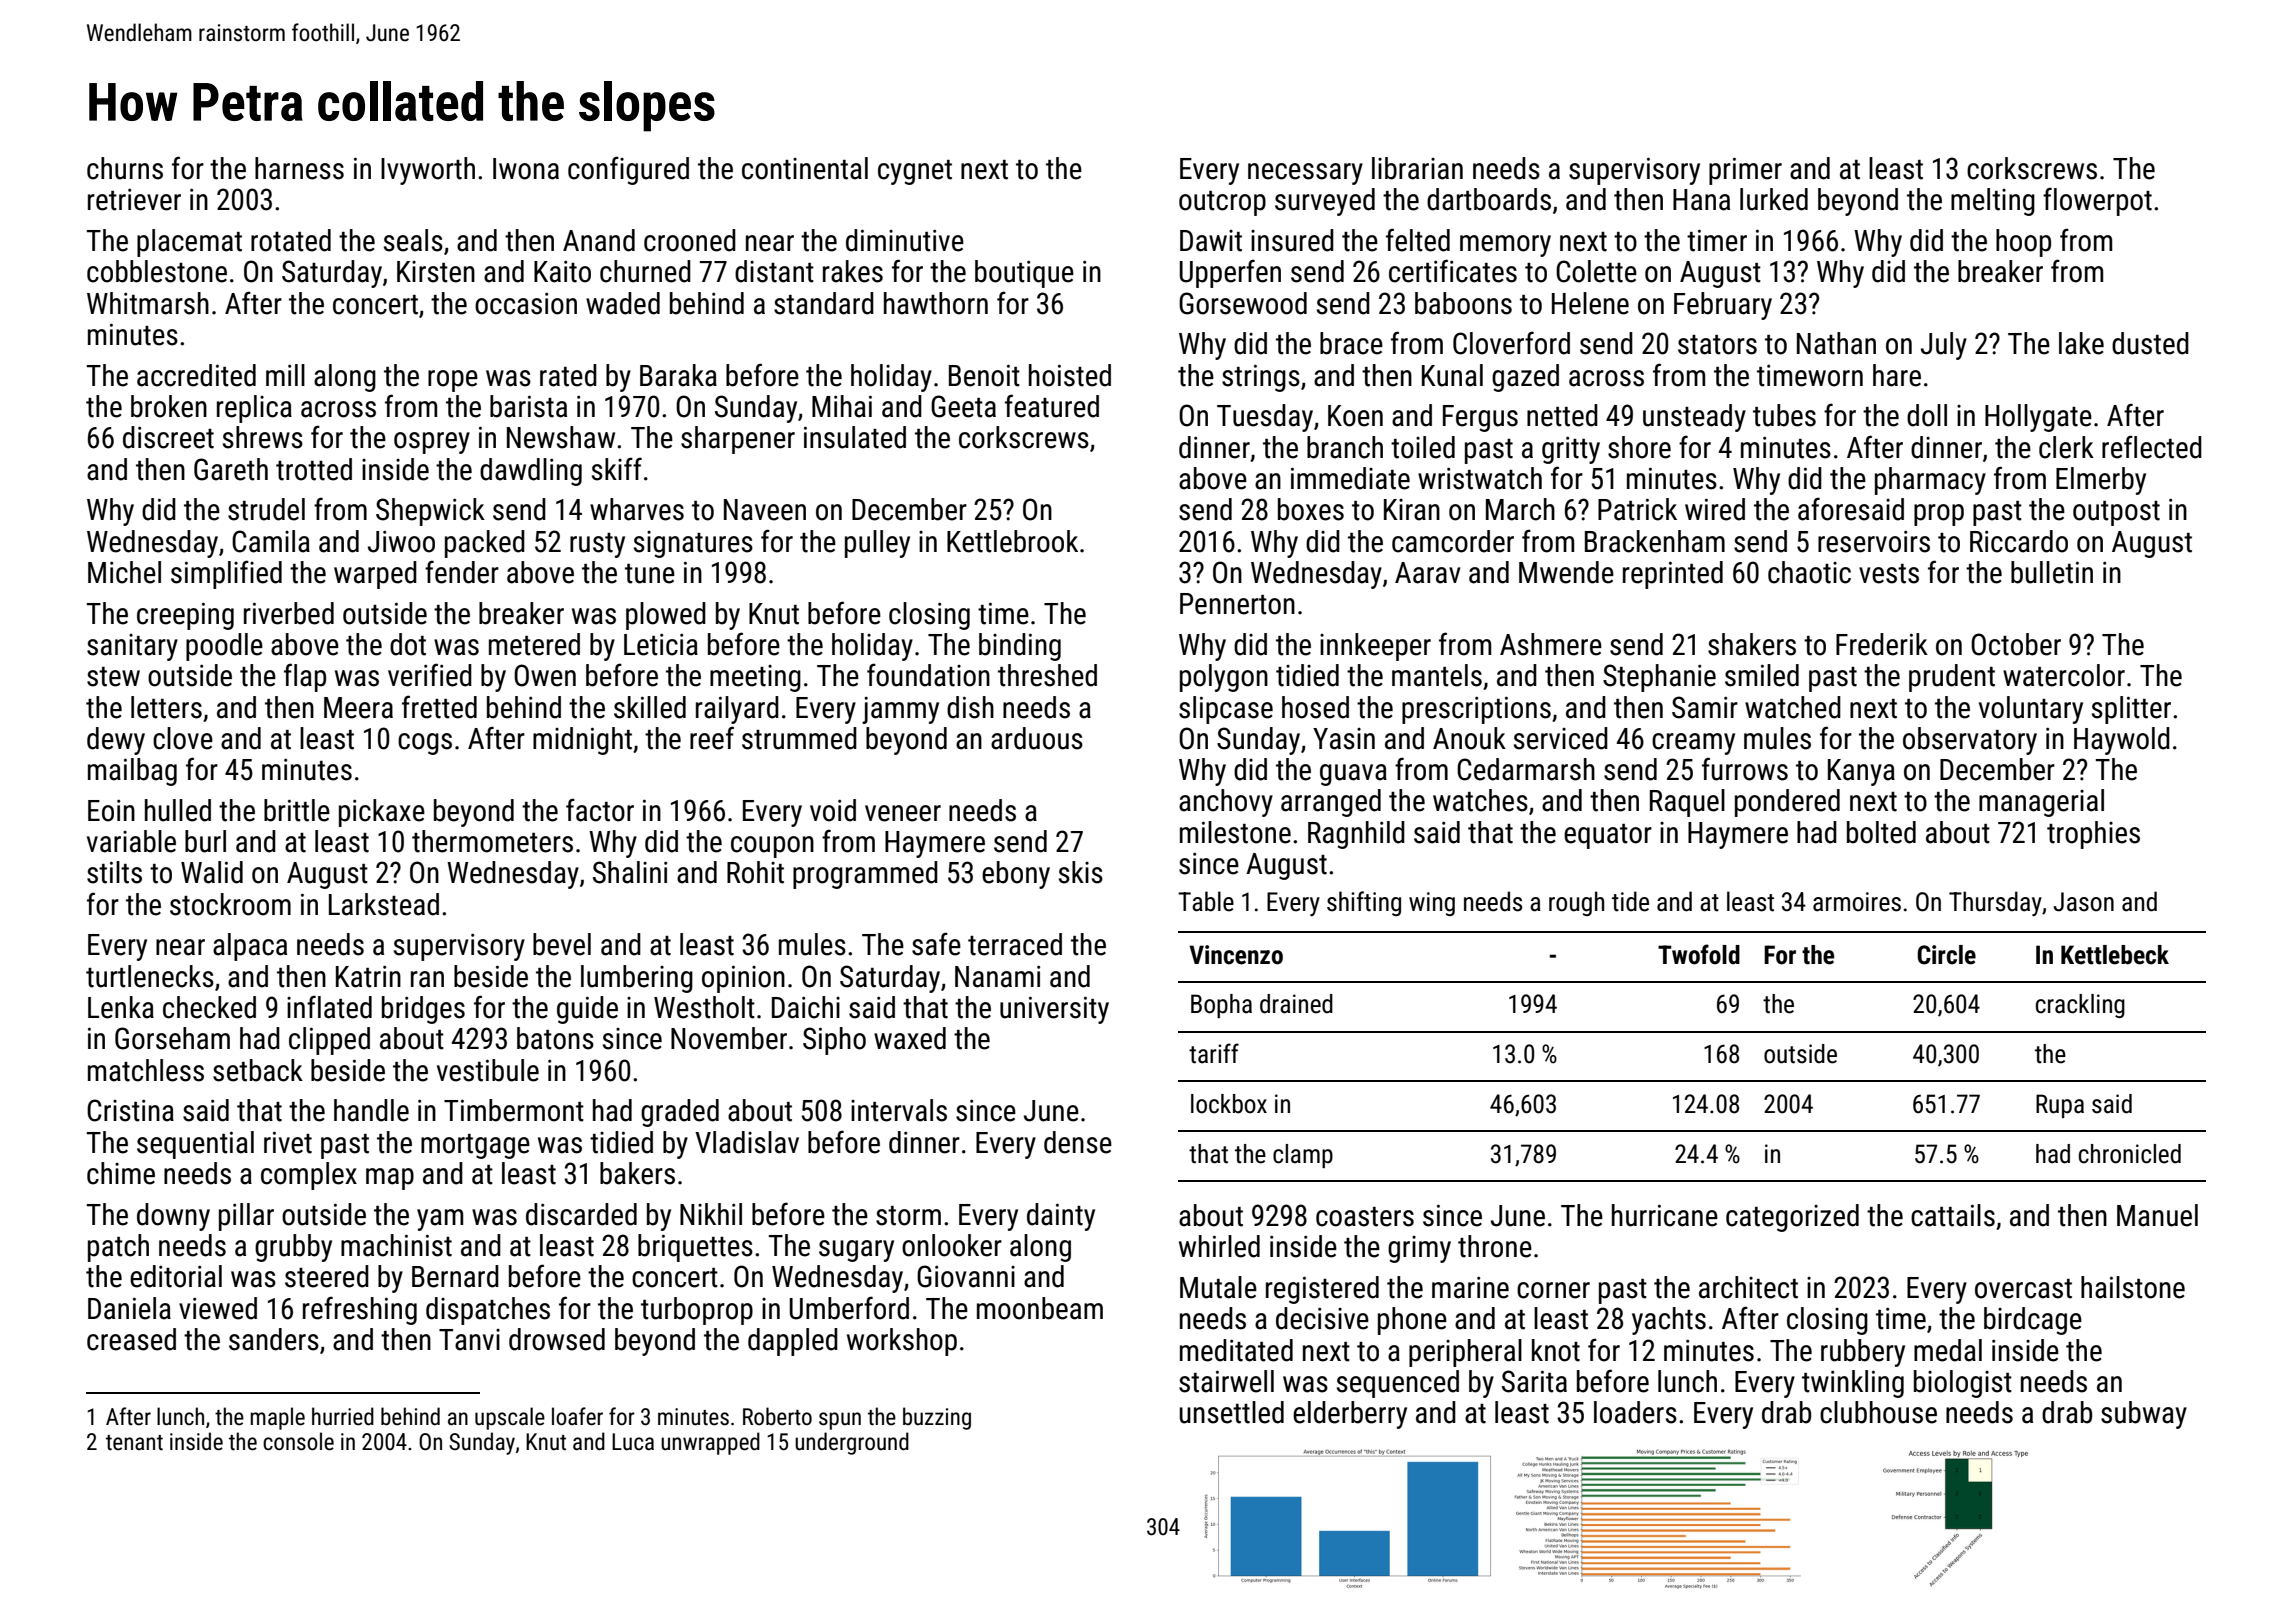 The width and height of the screenshot is (2292, 1620). I want to click on bolted, so click(1881, 832).
